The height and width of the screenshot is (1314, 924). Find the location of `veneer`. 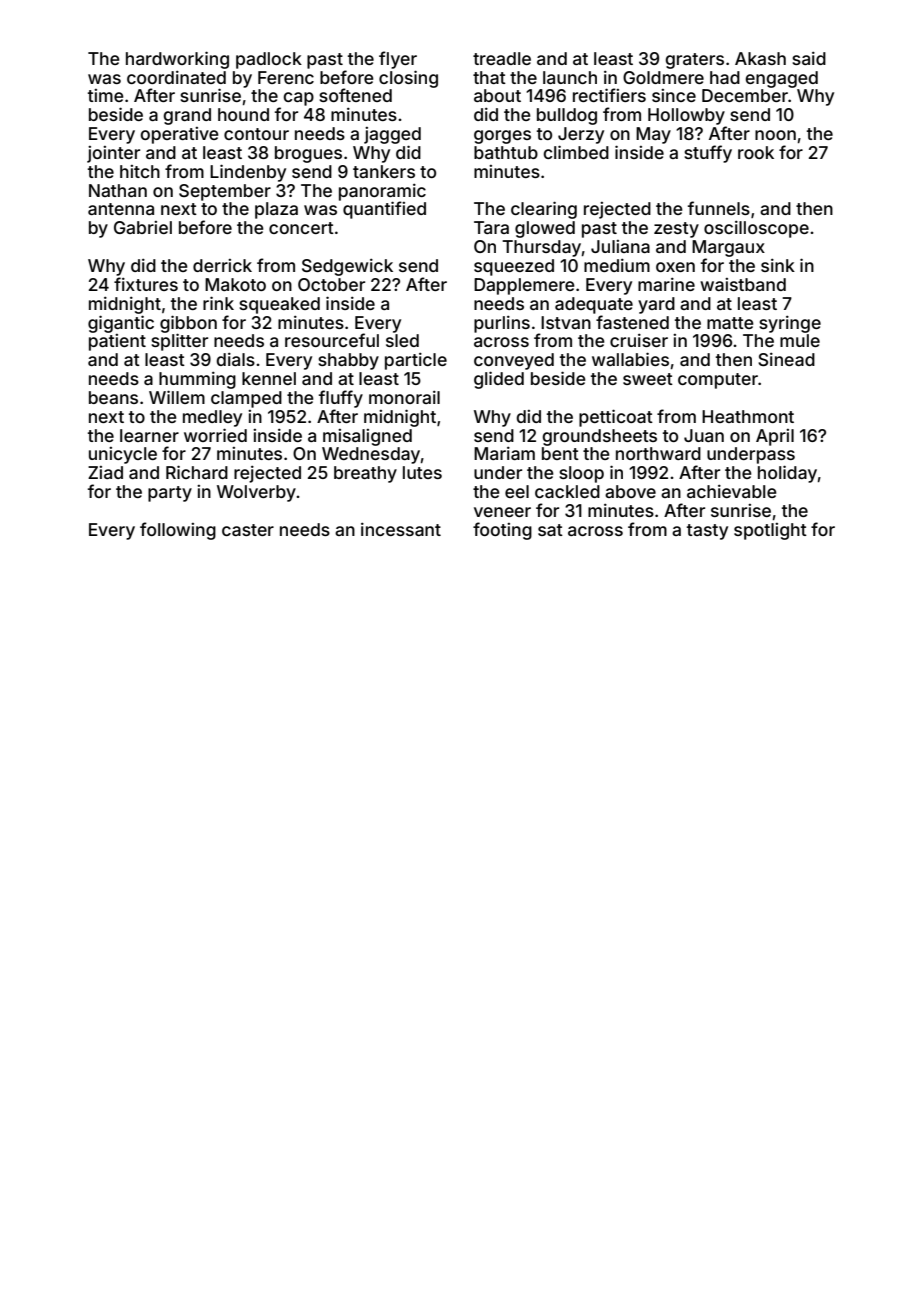

veneer is located at coordinates (502, 512).
